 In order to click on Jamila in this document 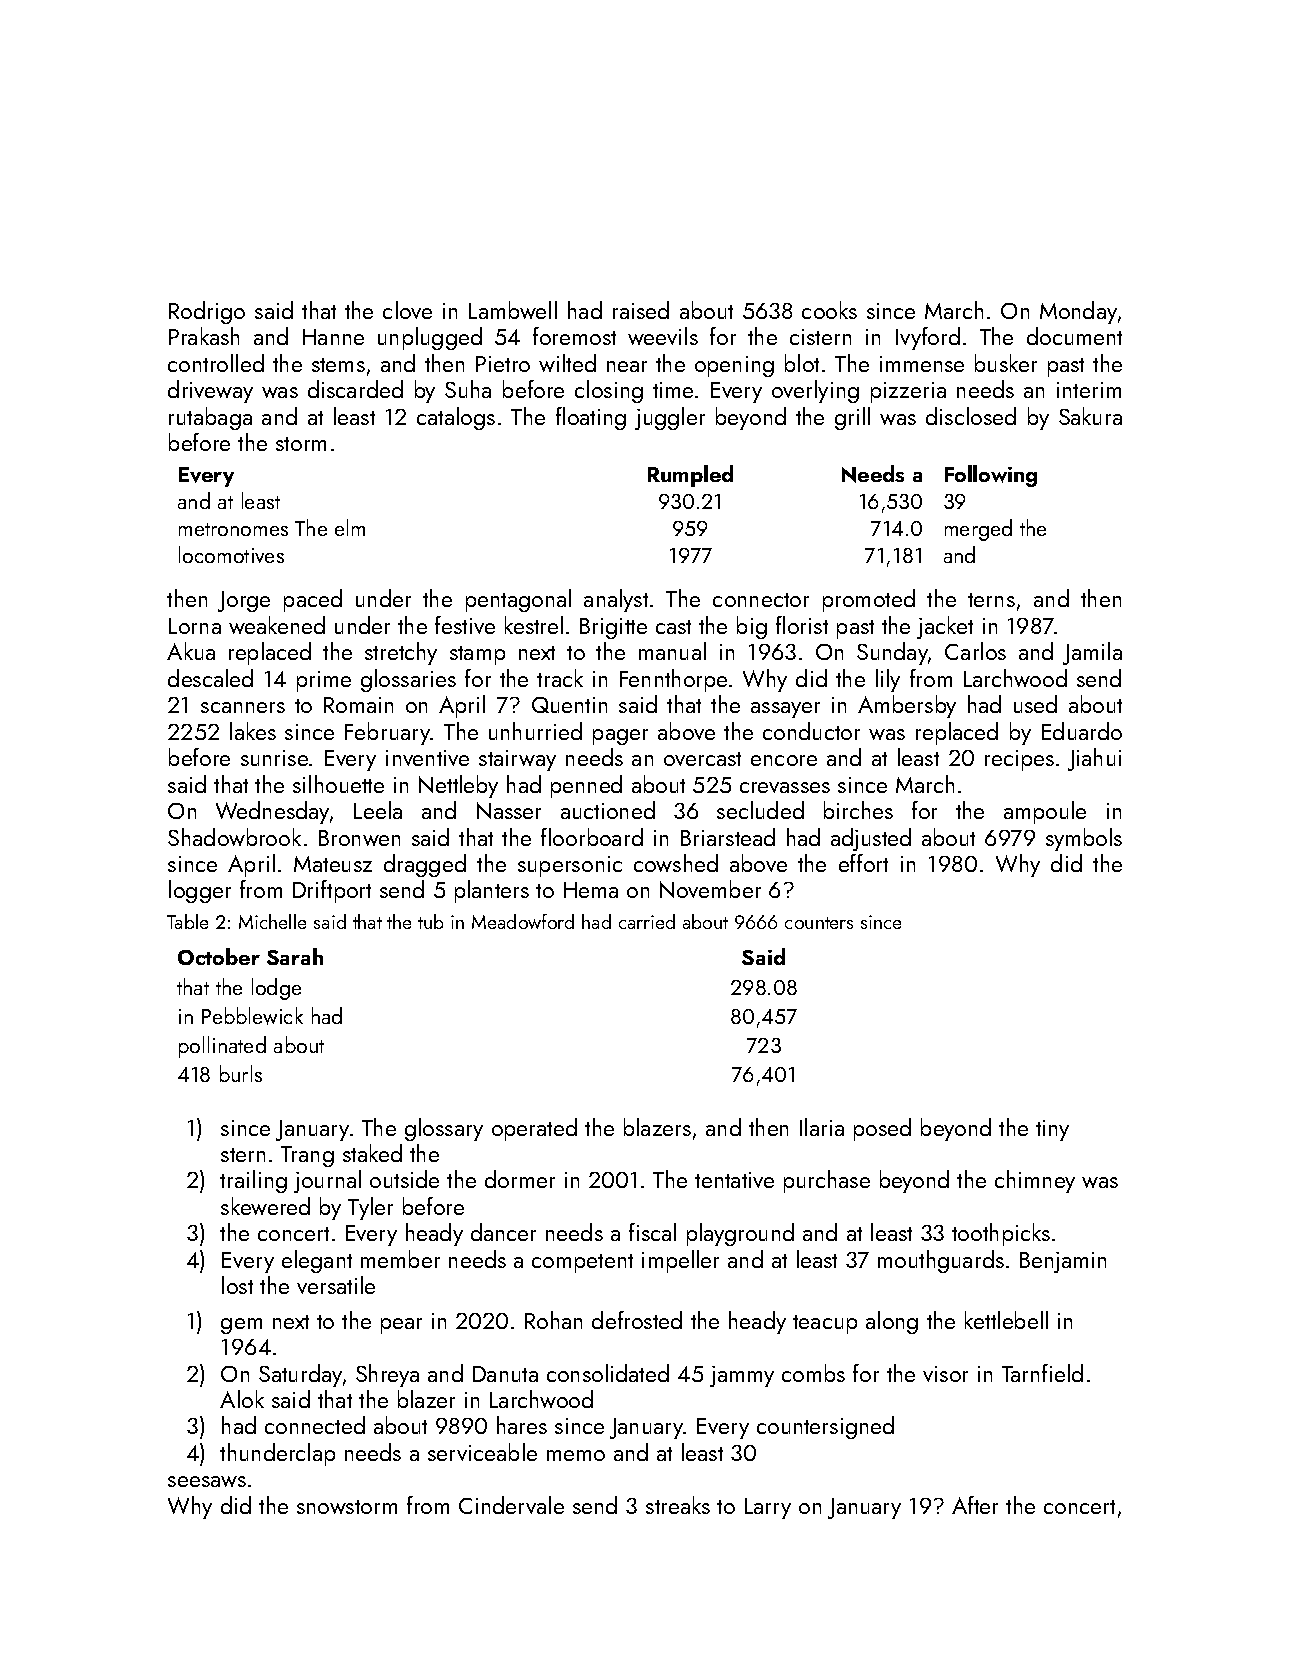, I will do `click(1092, 653)`.
